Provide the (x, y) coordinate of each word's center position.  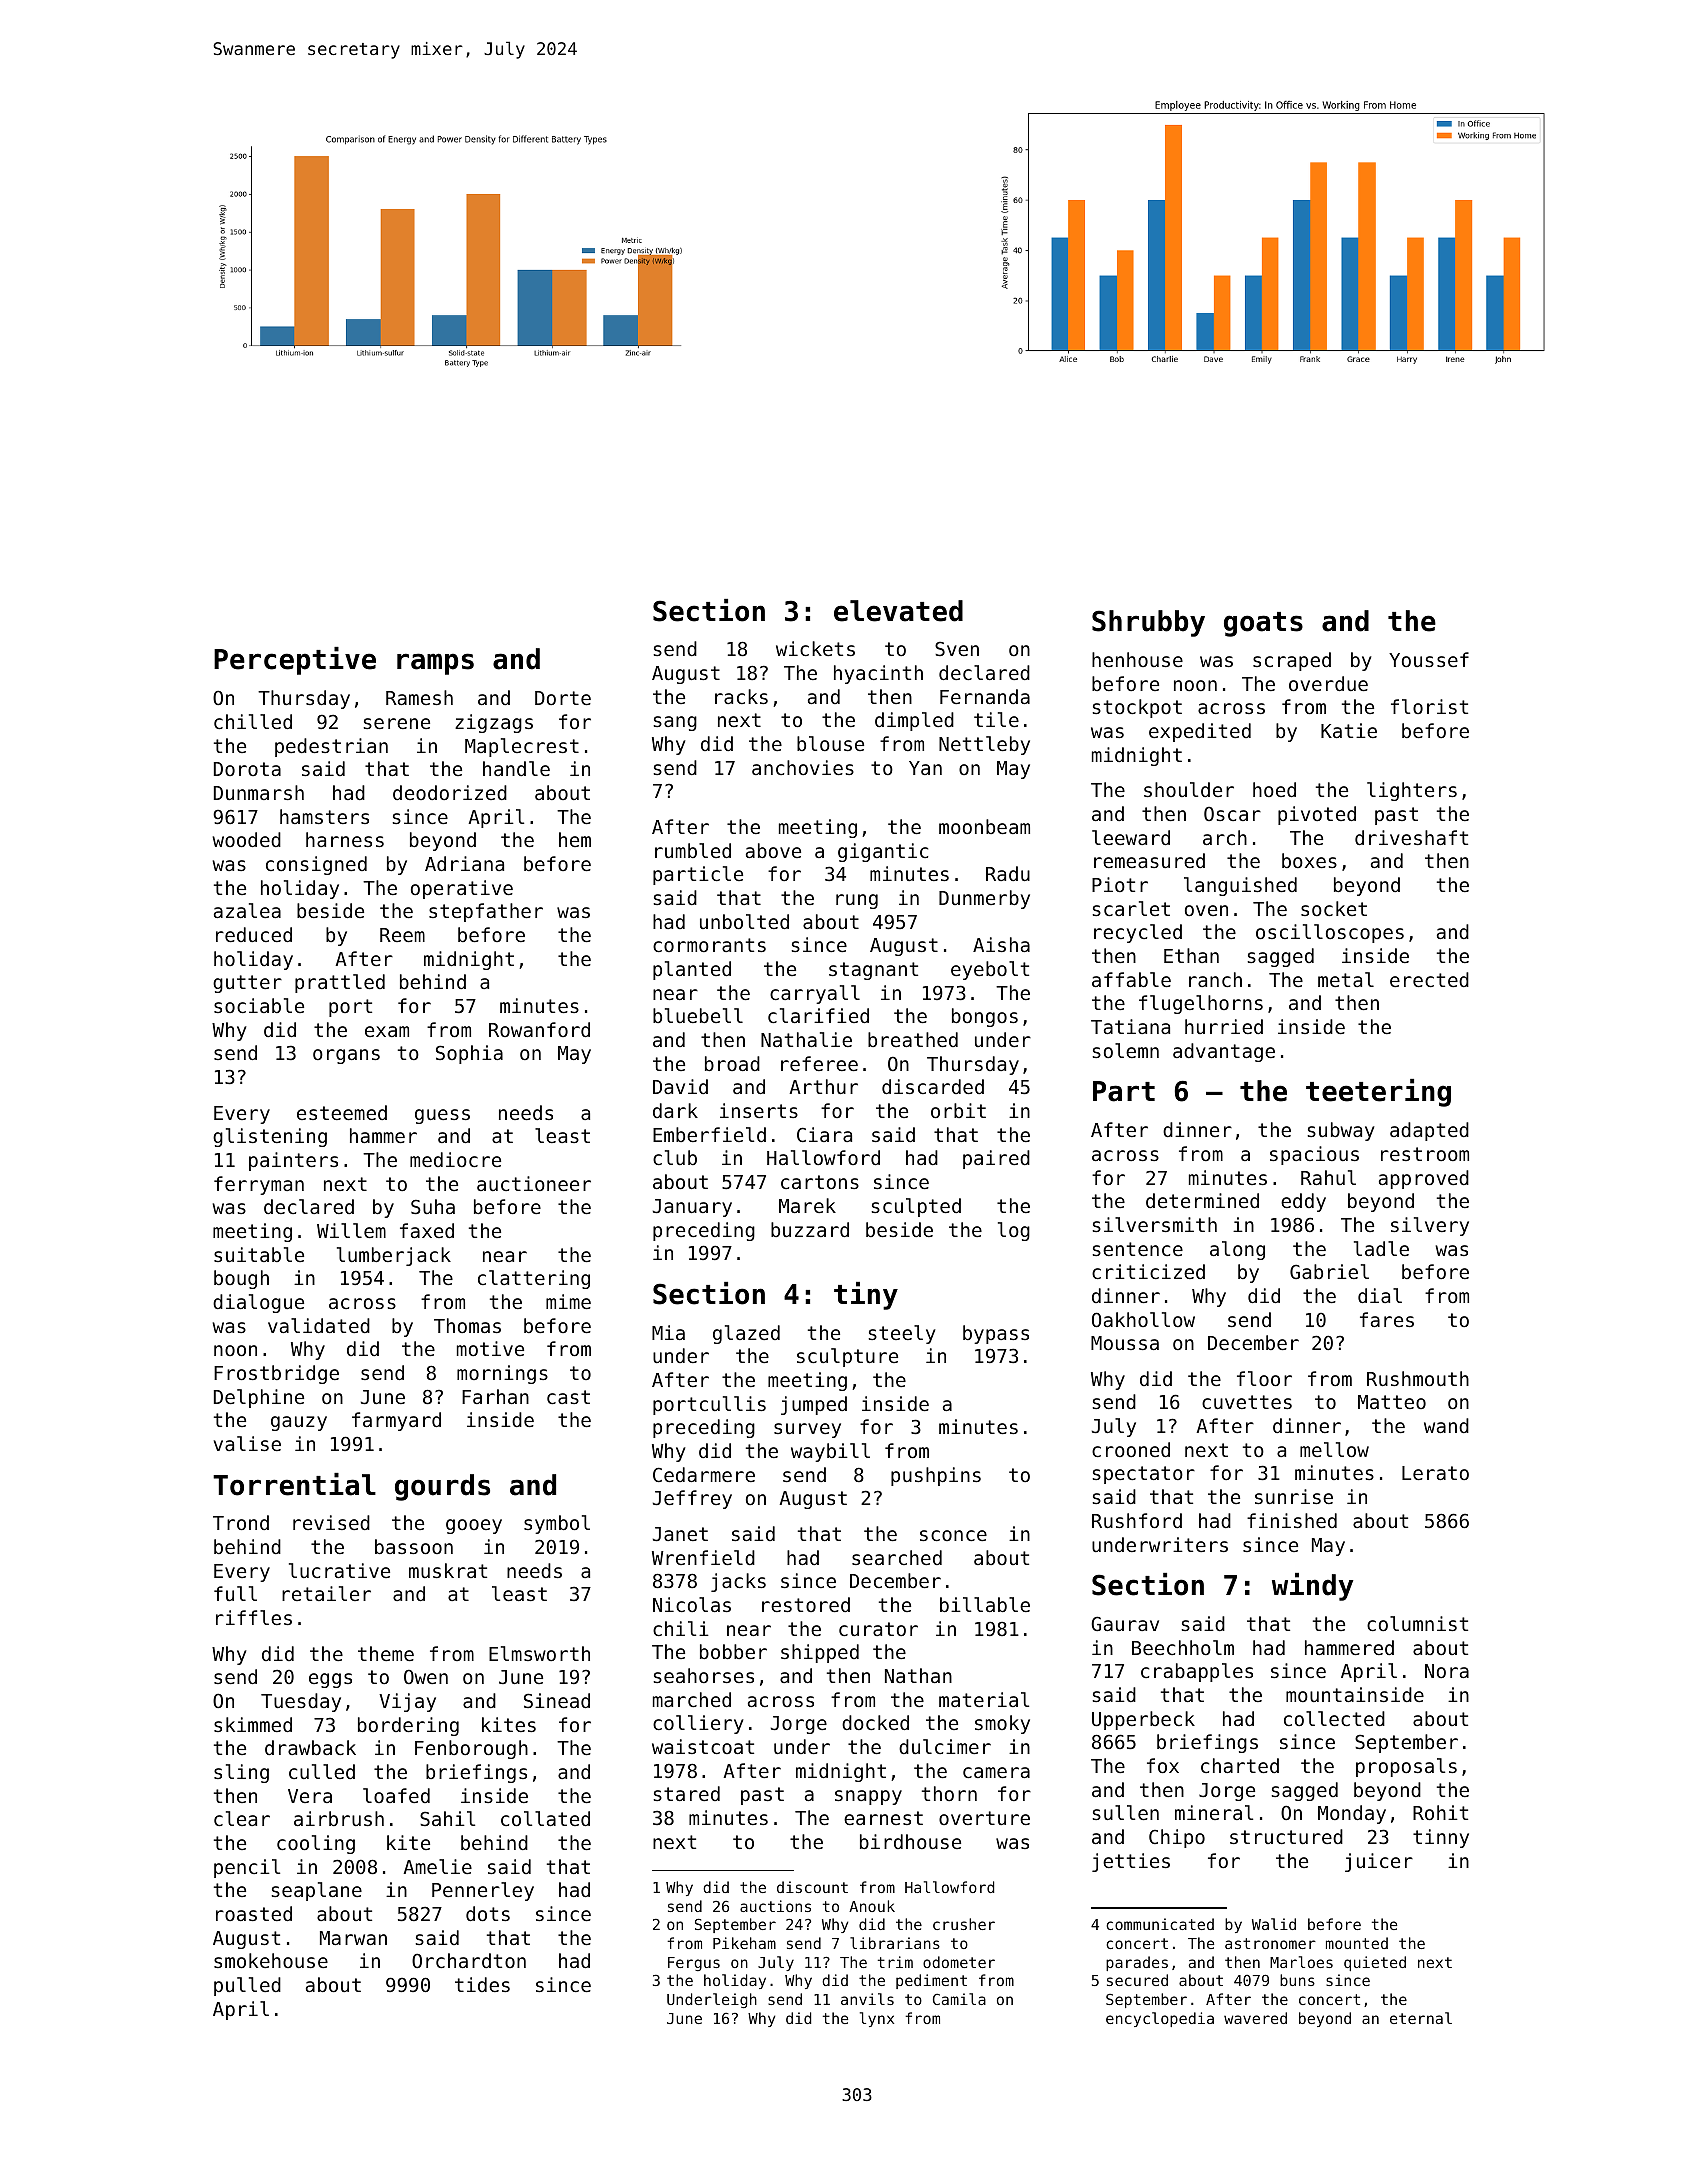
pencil (247, 1868)
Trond (241, 1522)
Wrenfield (703, 1557)
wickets (815, 648)
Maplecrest (522, 747)
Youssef (1429, 659)
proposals (1406, 1767)
